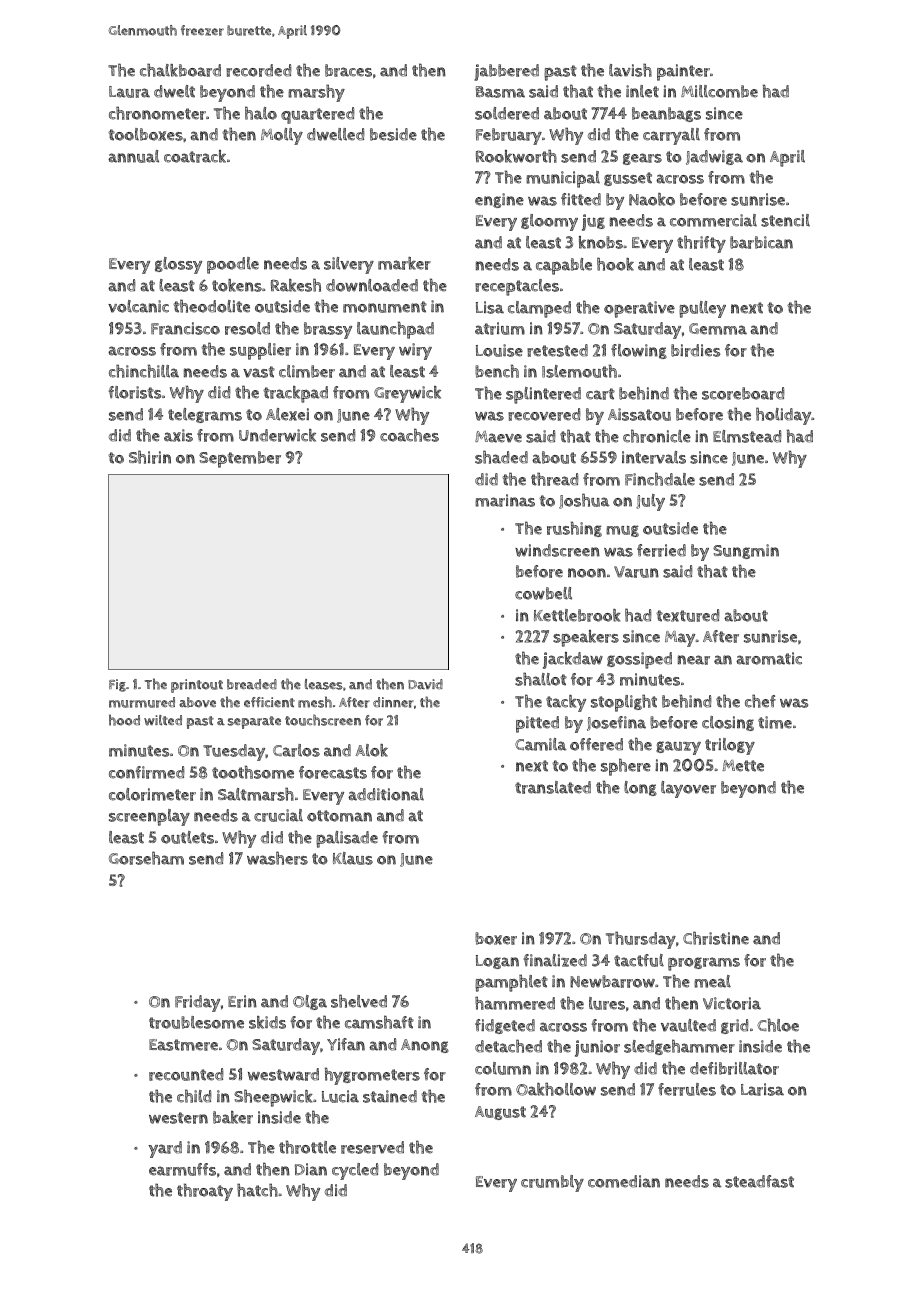 The height and width of the screenshot is (1308, 924). I want to click on tacky, so click(566, 703).
